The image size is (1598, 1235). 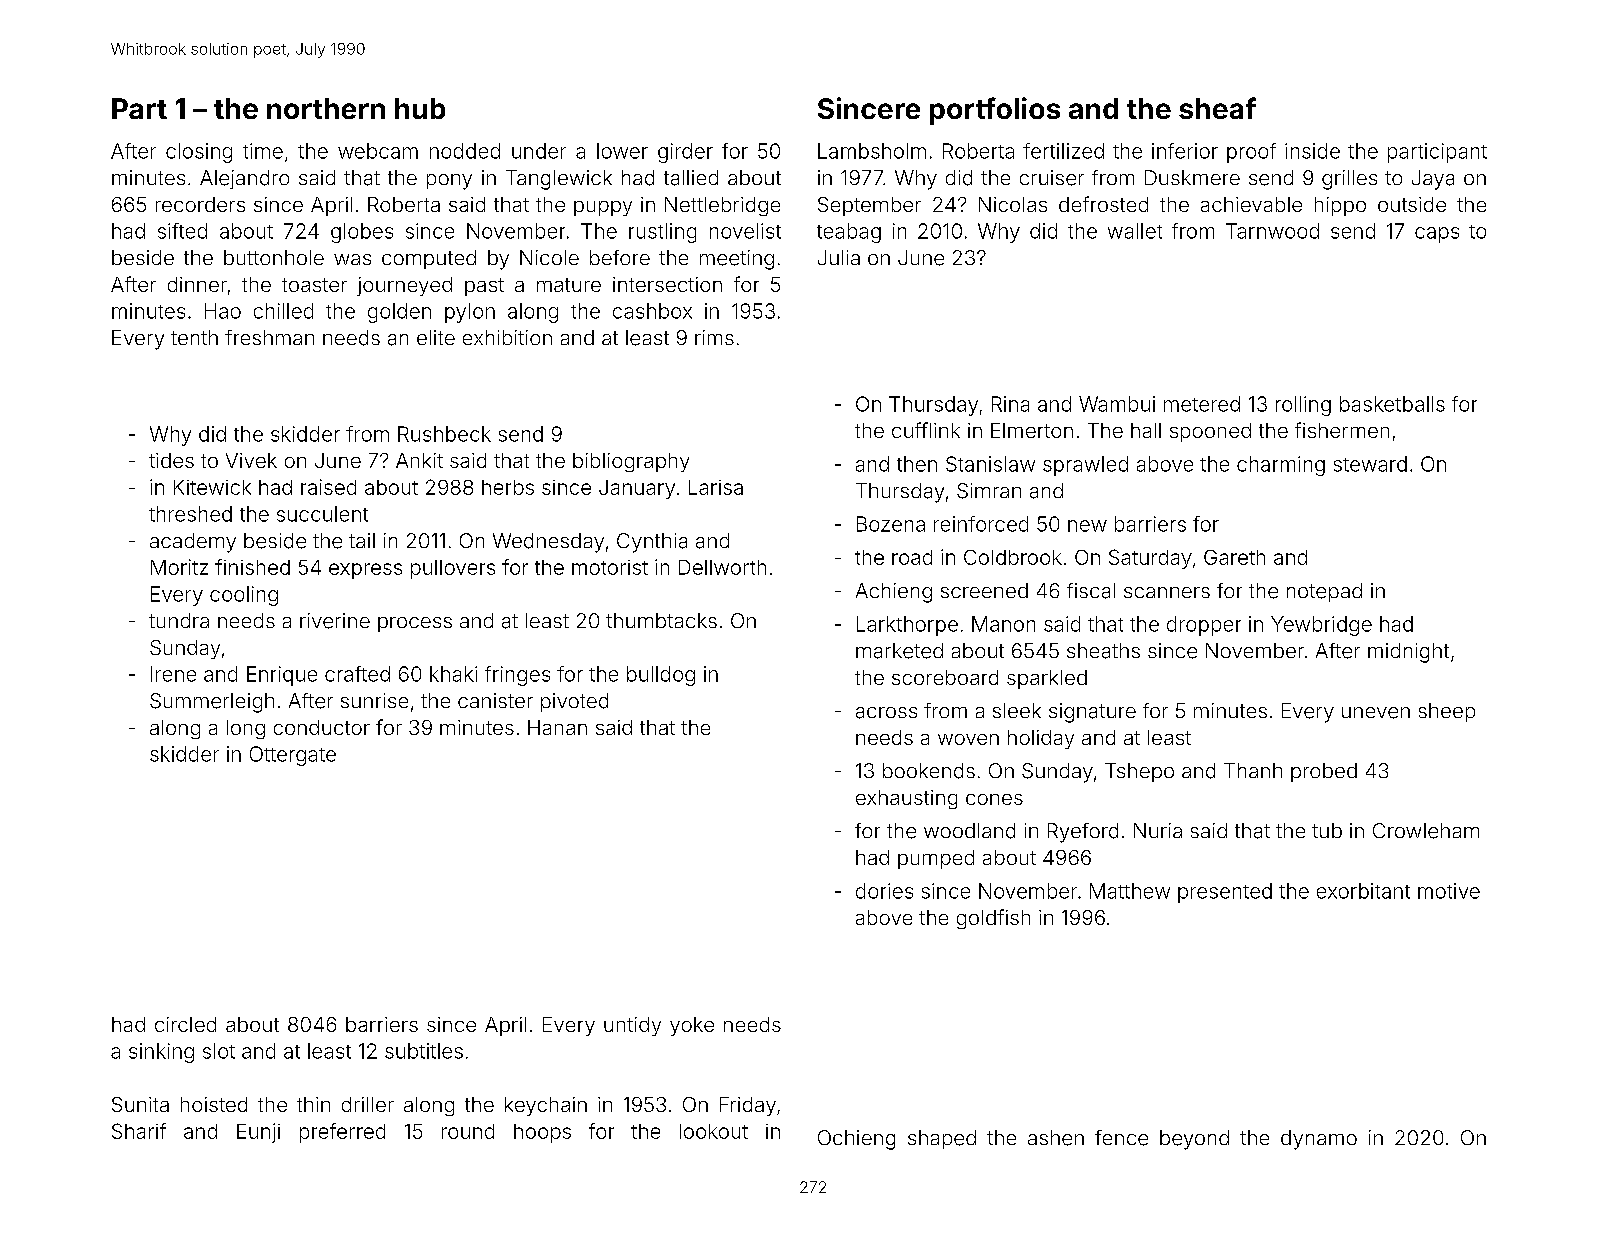 I want to click on Moritz, so click(x=179, y=567).
